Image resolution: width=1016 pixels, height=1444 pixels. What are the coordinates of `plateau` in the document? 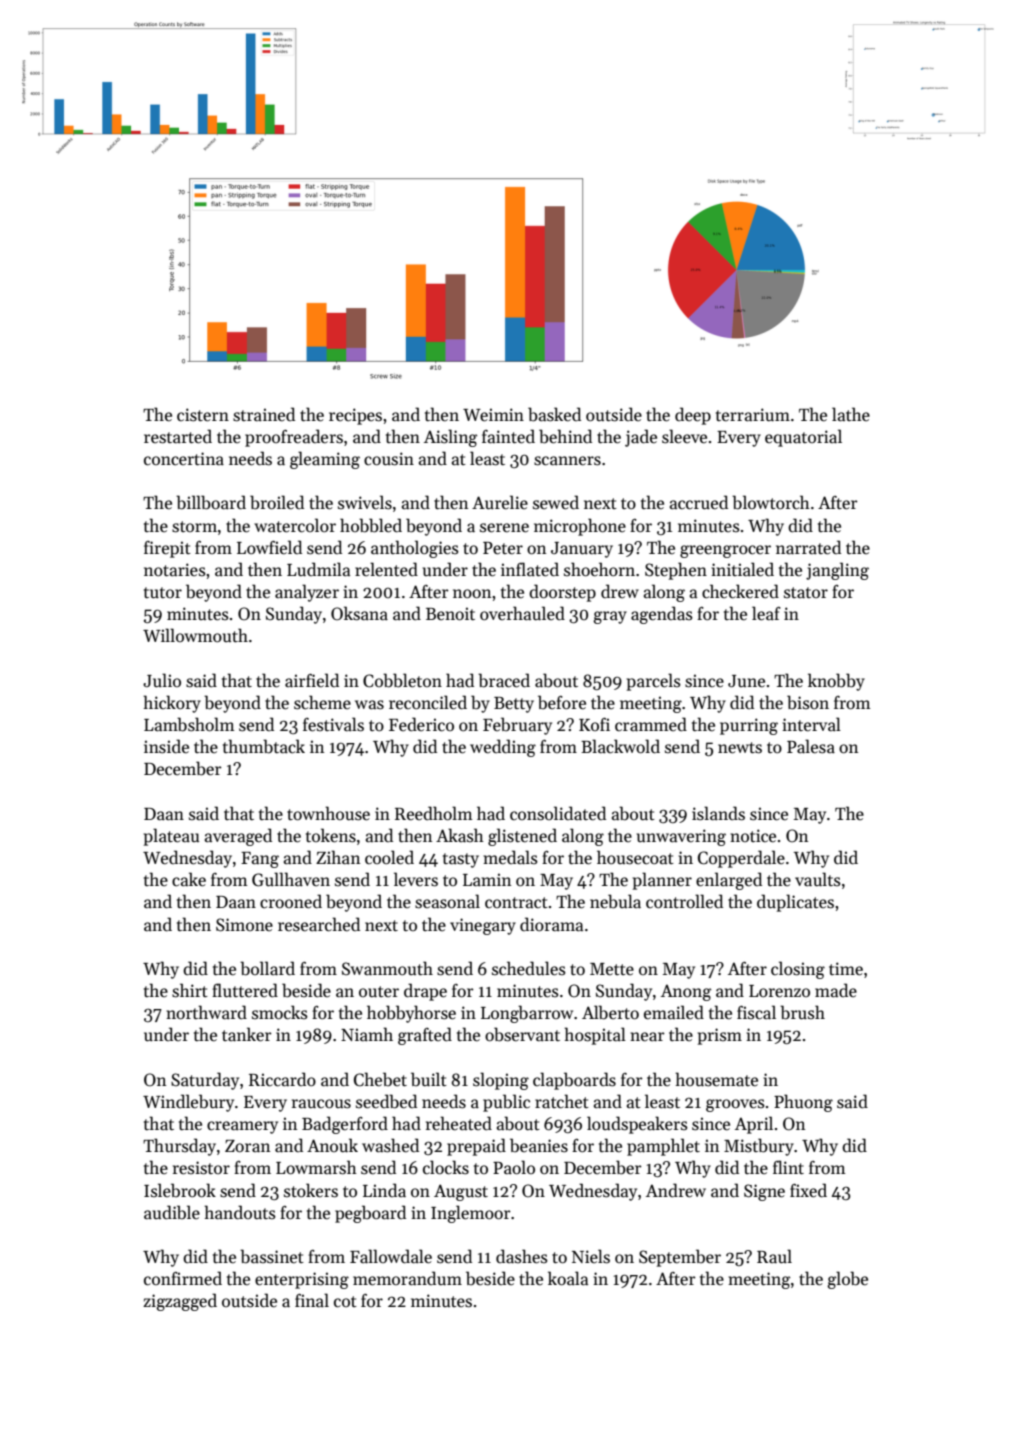 It's located at (171, 837).
